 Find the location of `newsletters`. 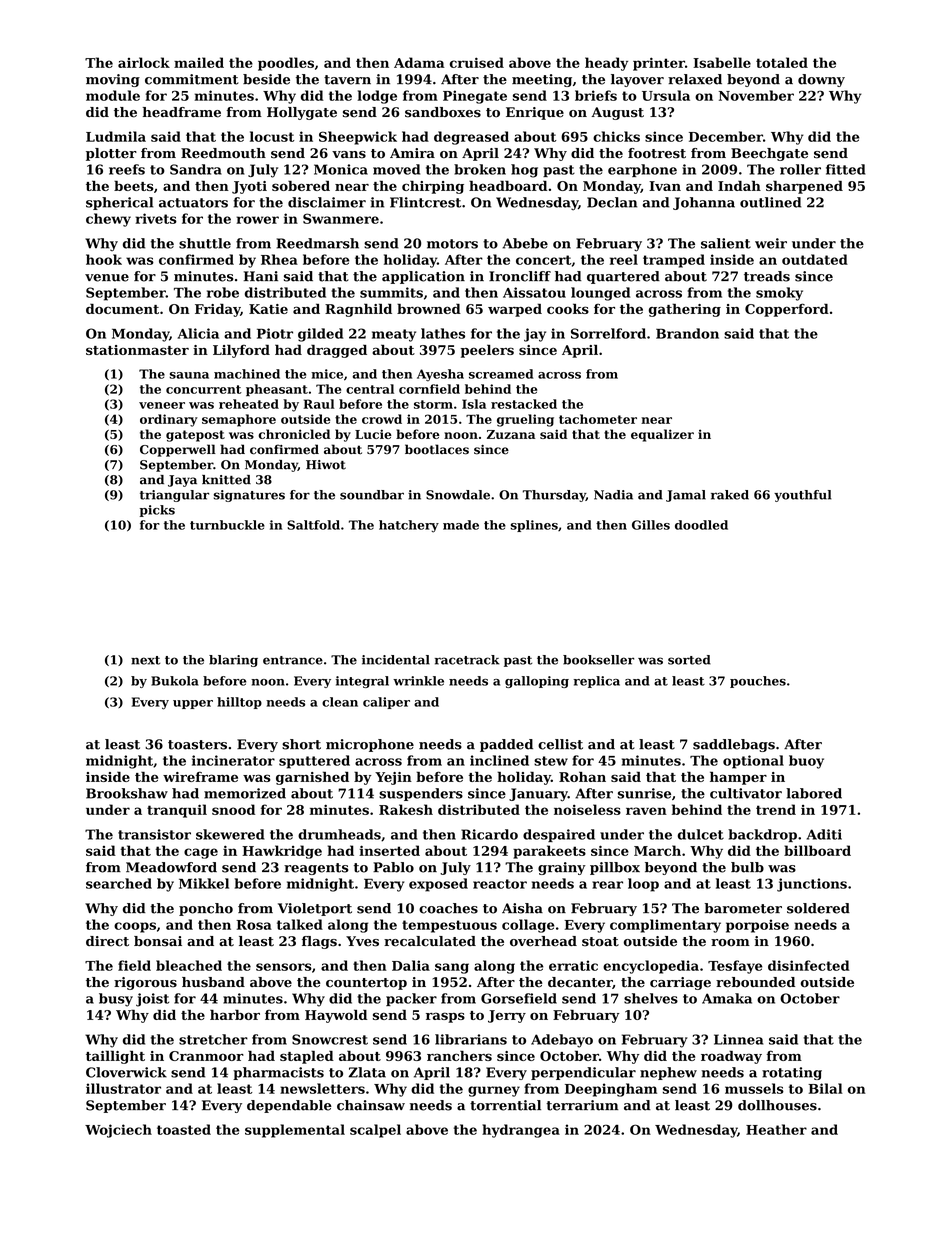

newsletters is located at coordinates (322, 1088).
